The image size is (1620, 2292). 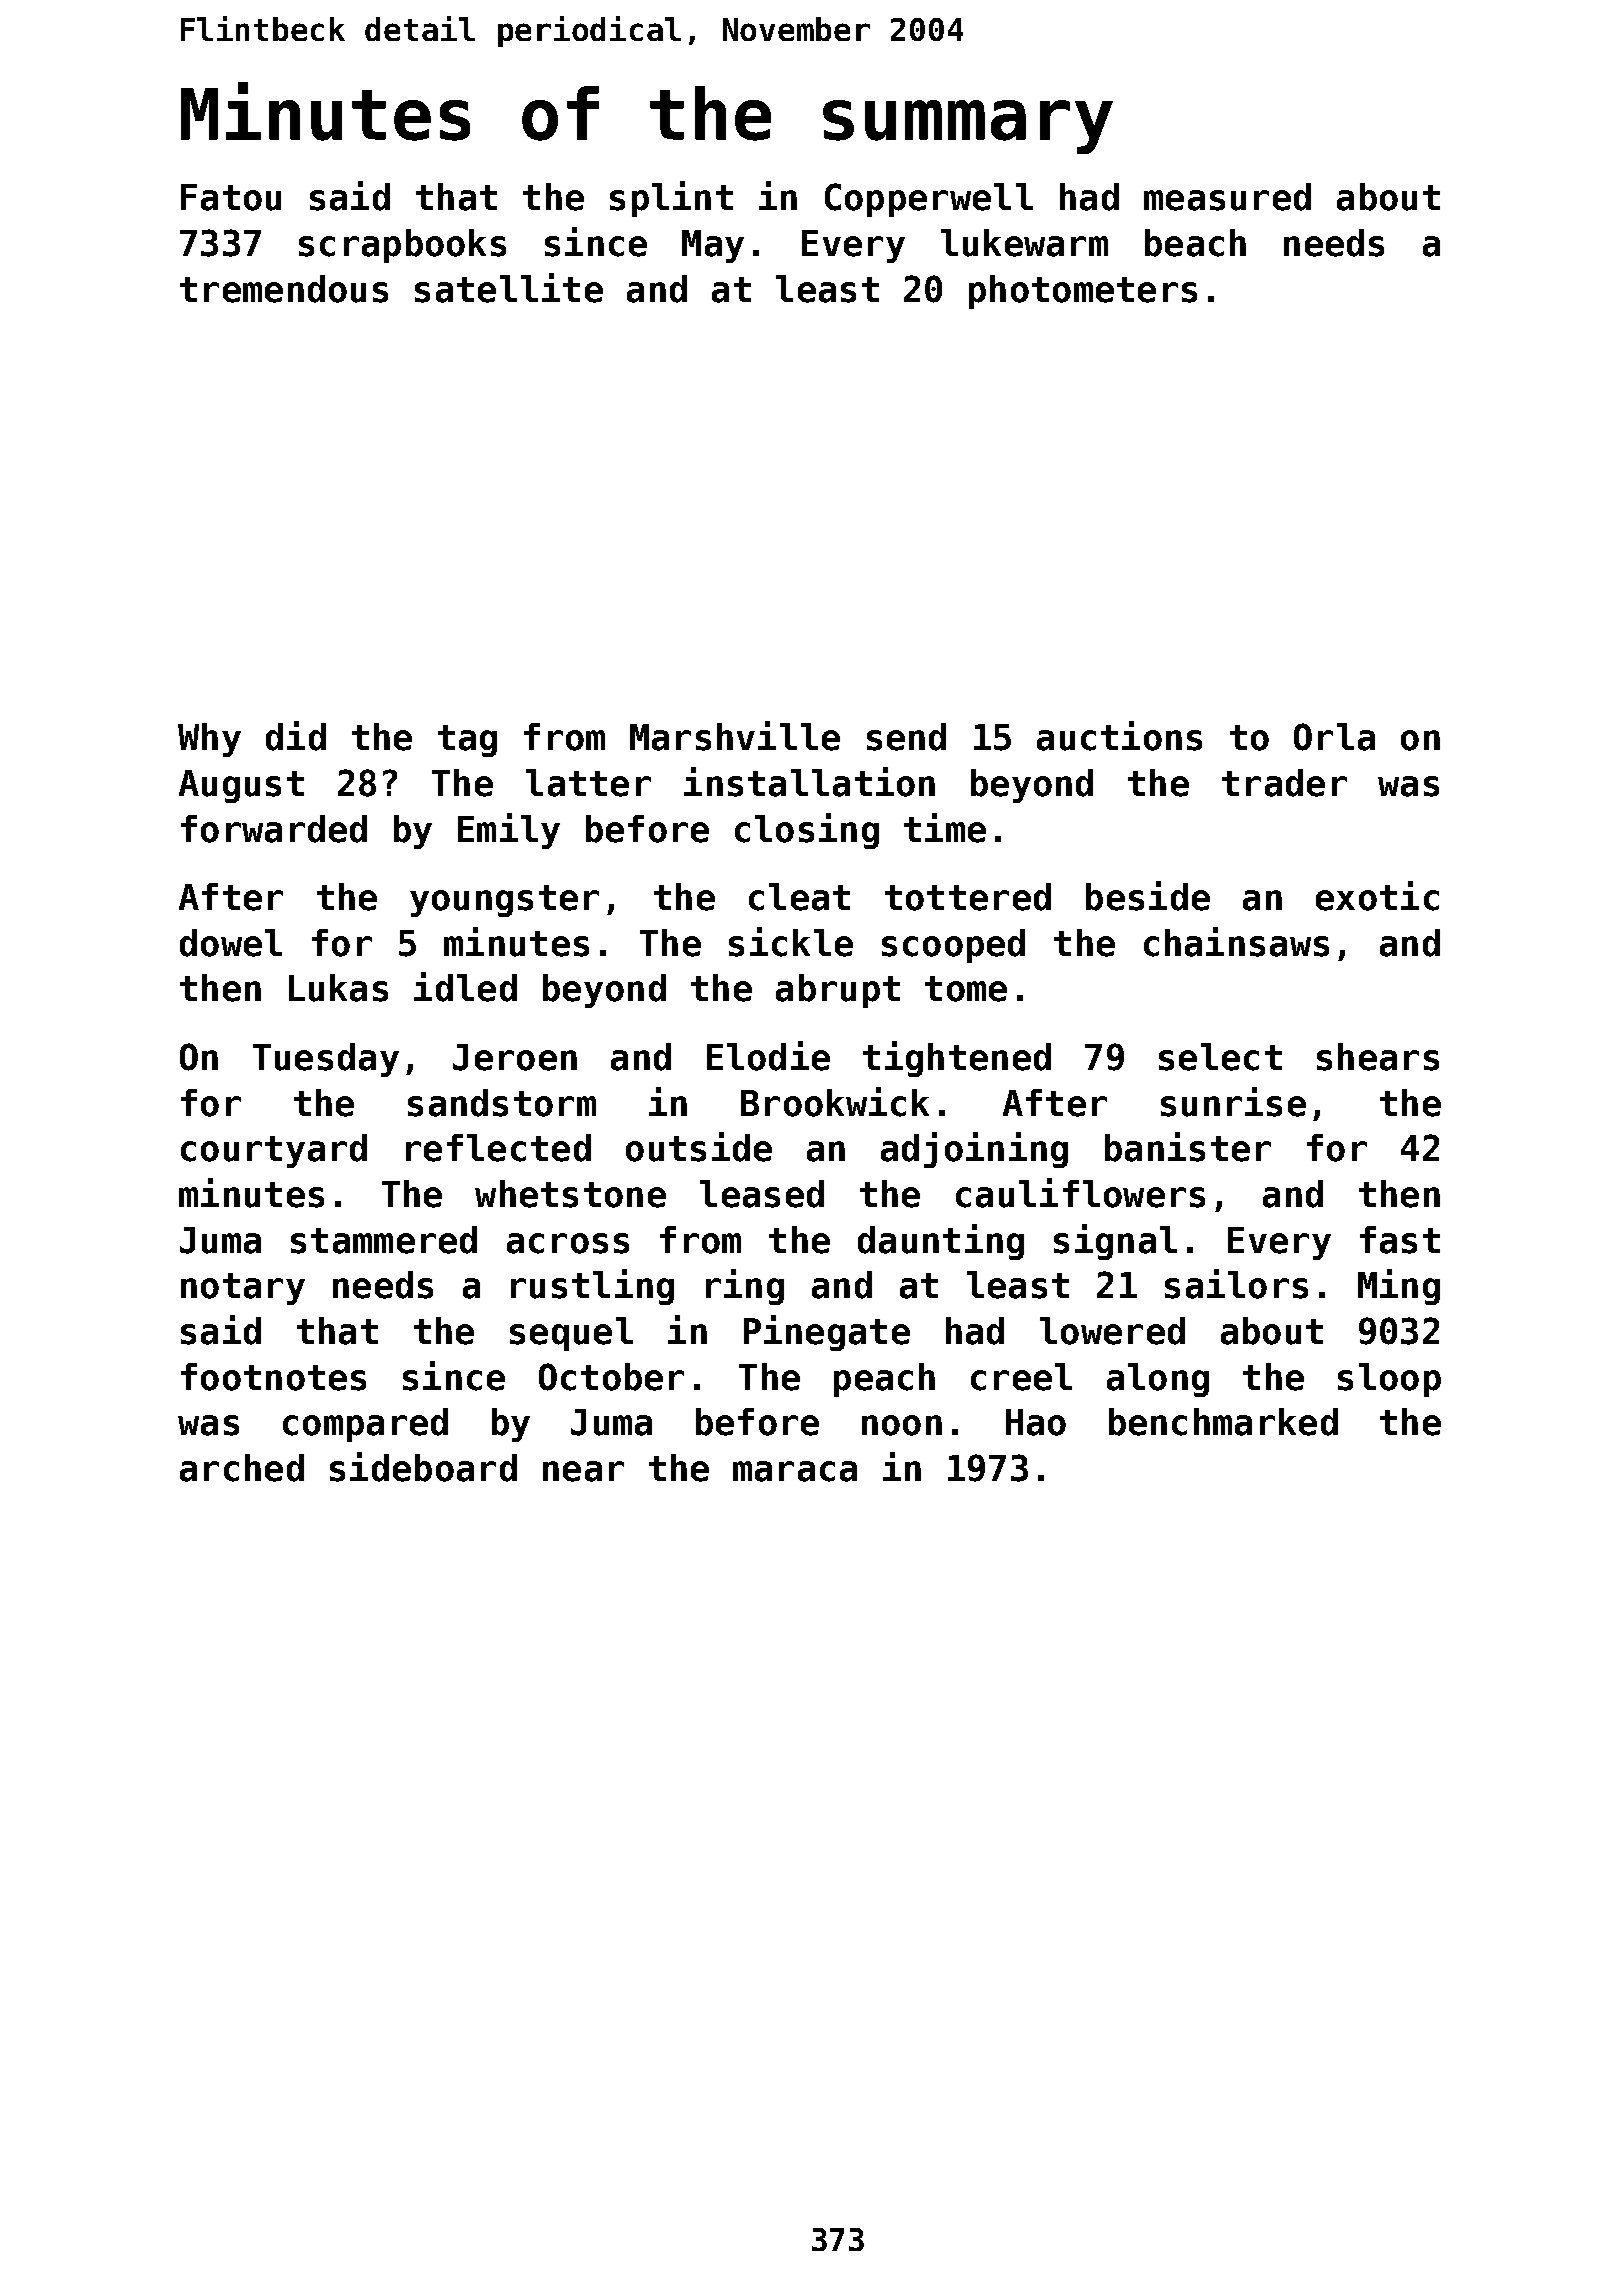 What do you see at coordinates (467, 741) in the document?
I see `tag` at bounding box center [467, 741].
